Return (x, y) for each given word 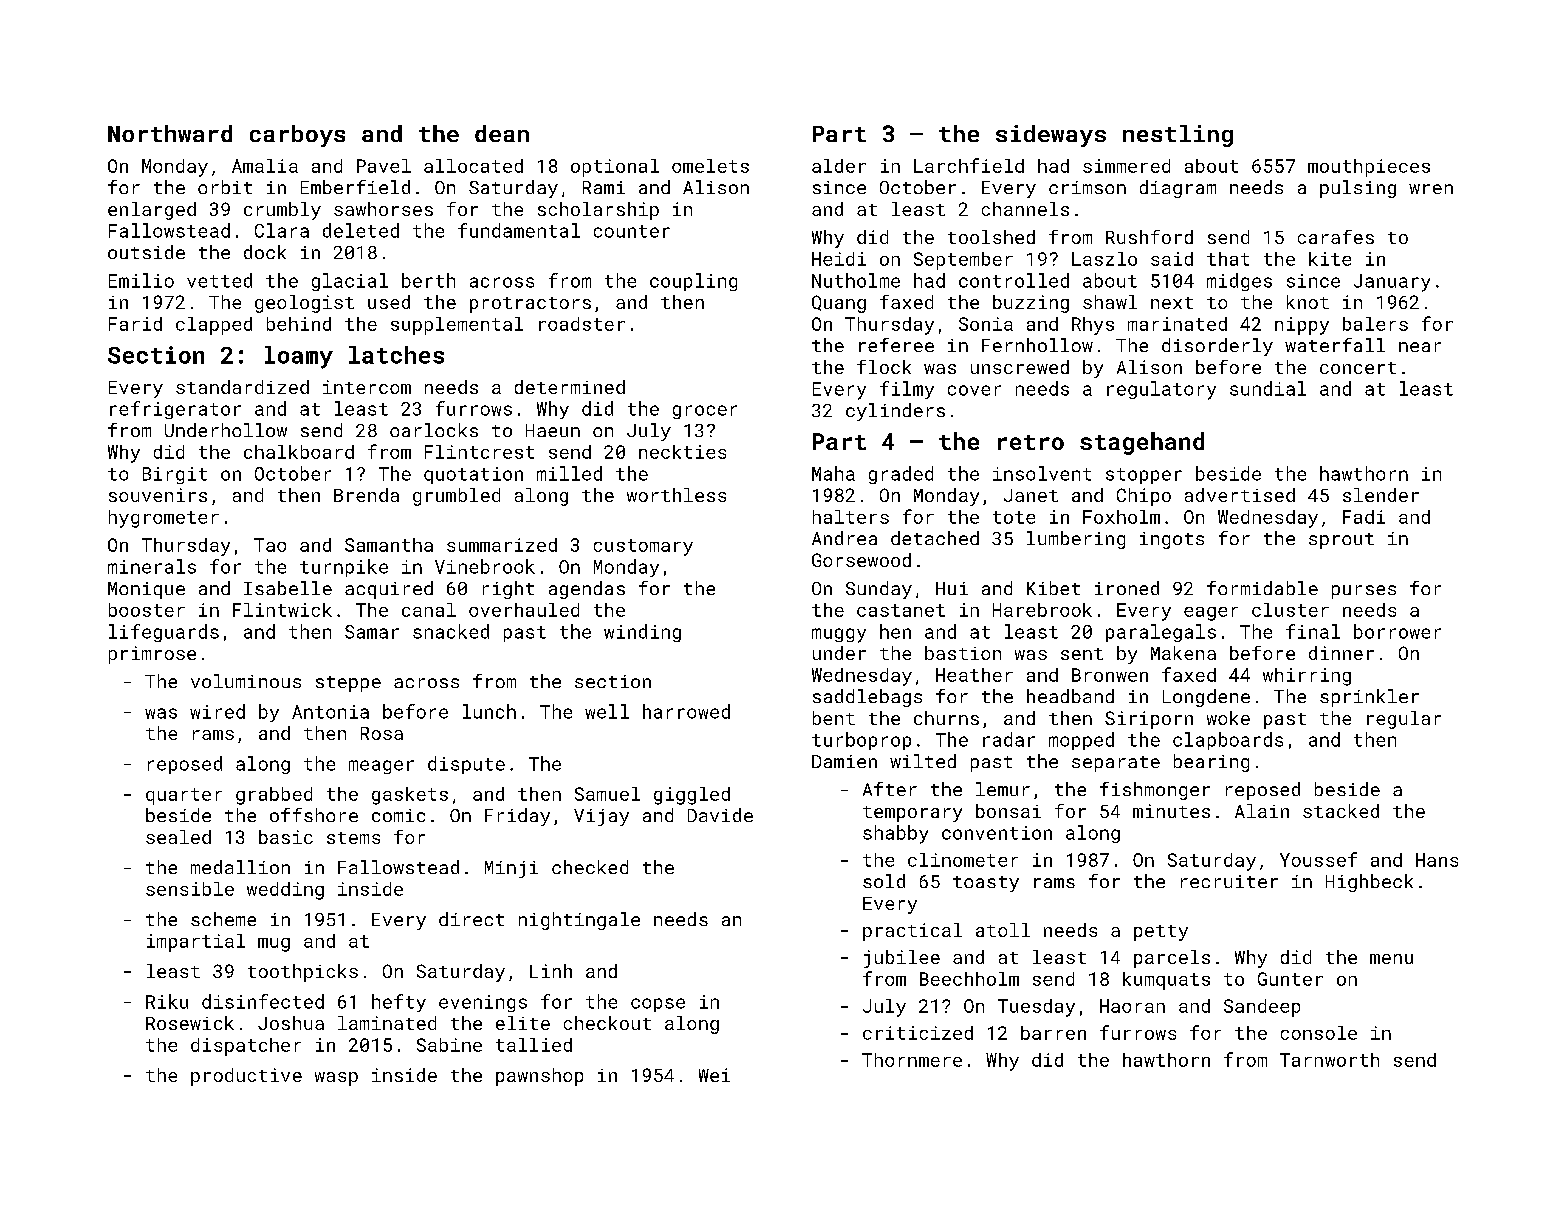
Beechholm (969, 979)
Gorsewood (861, 560)
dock (265, 252)
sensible (190, 889)
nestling (1178, 136)
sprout (1341, 541)
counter (632, 231)
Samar (372, 632)
